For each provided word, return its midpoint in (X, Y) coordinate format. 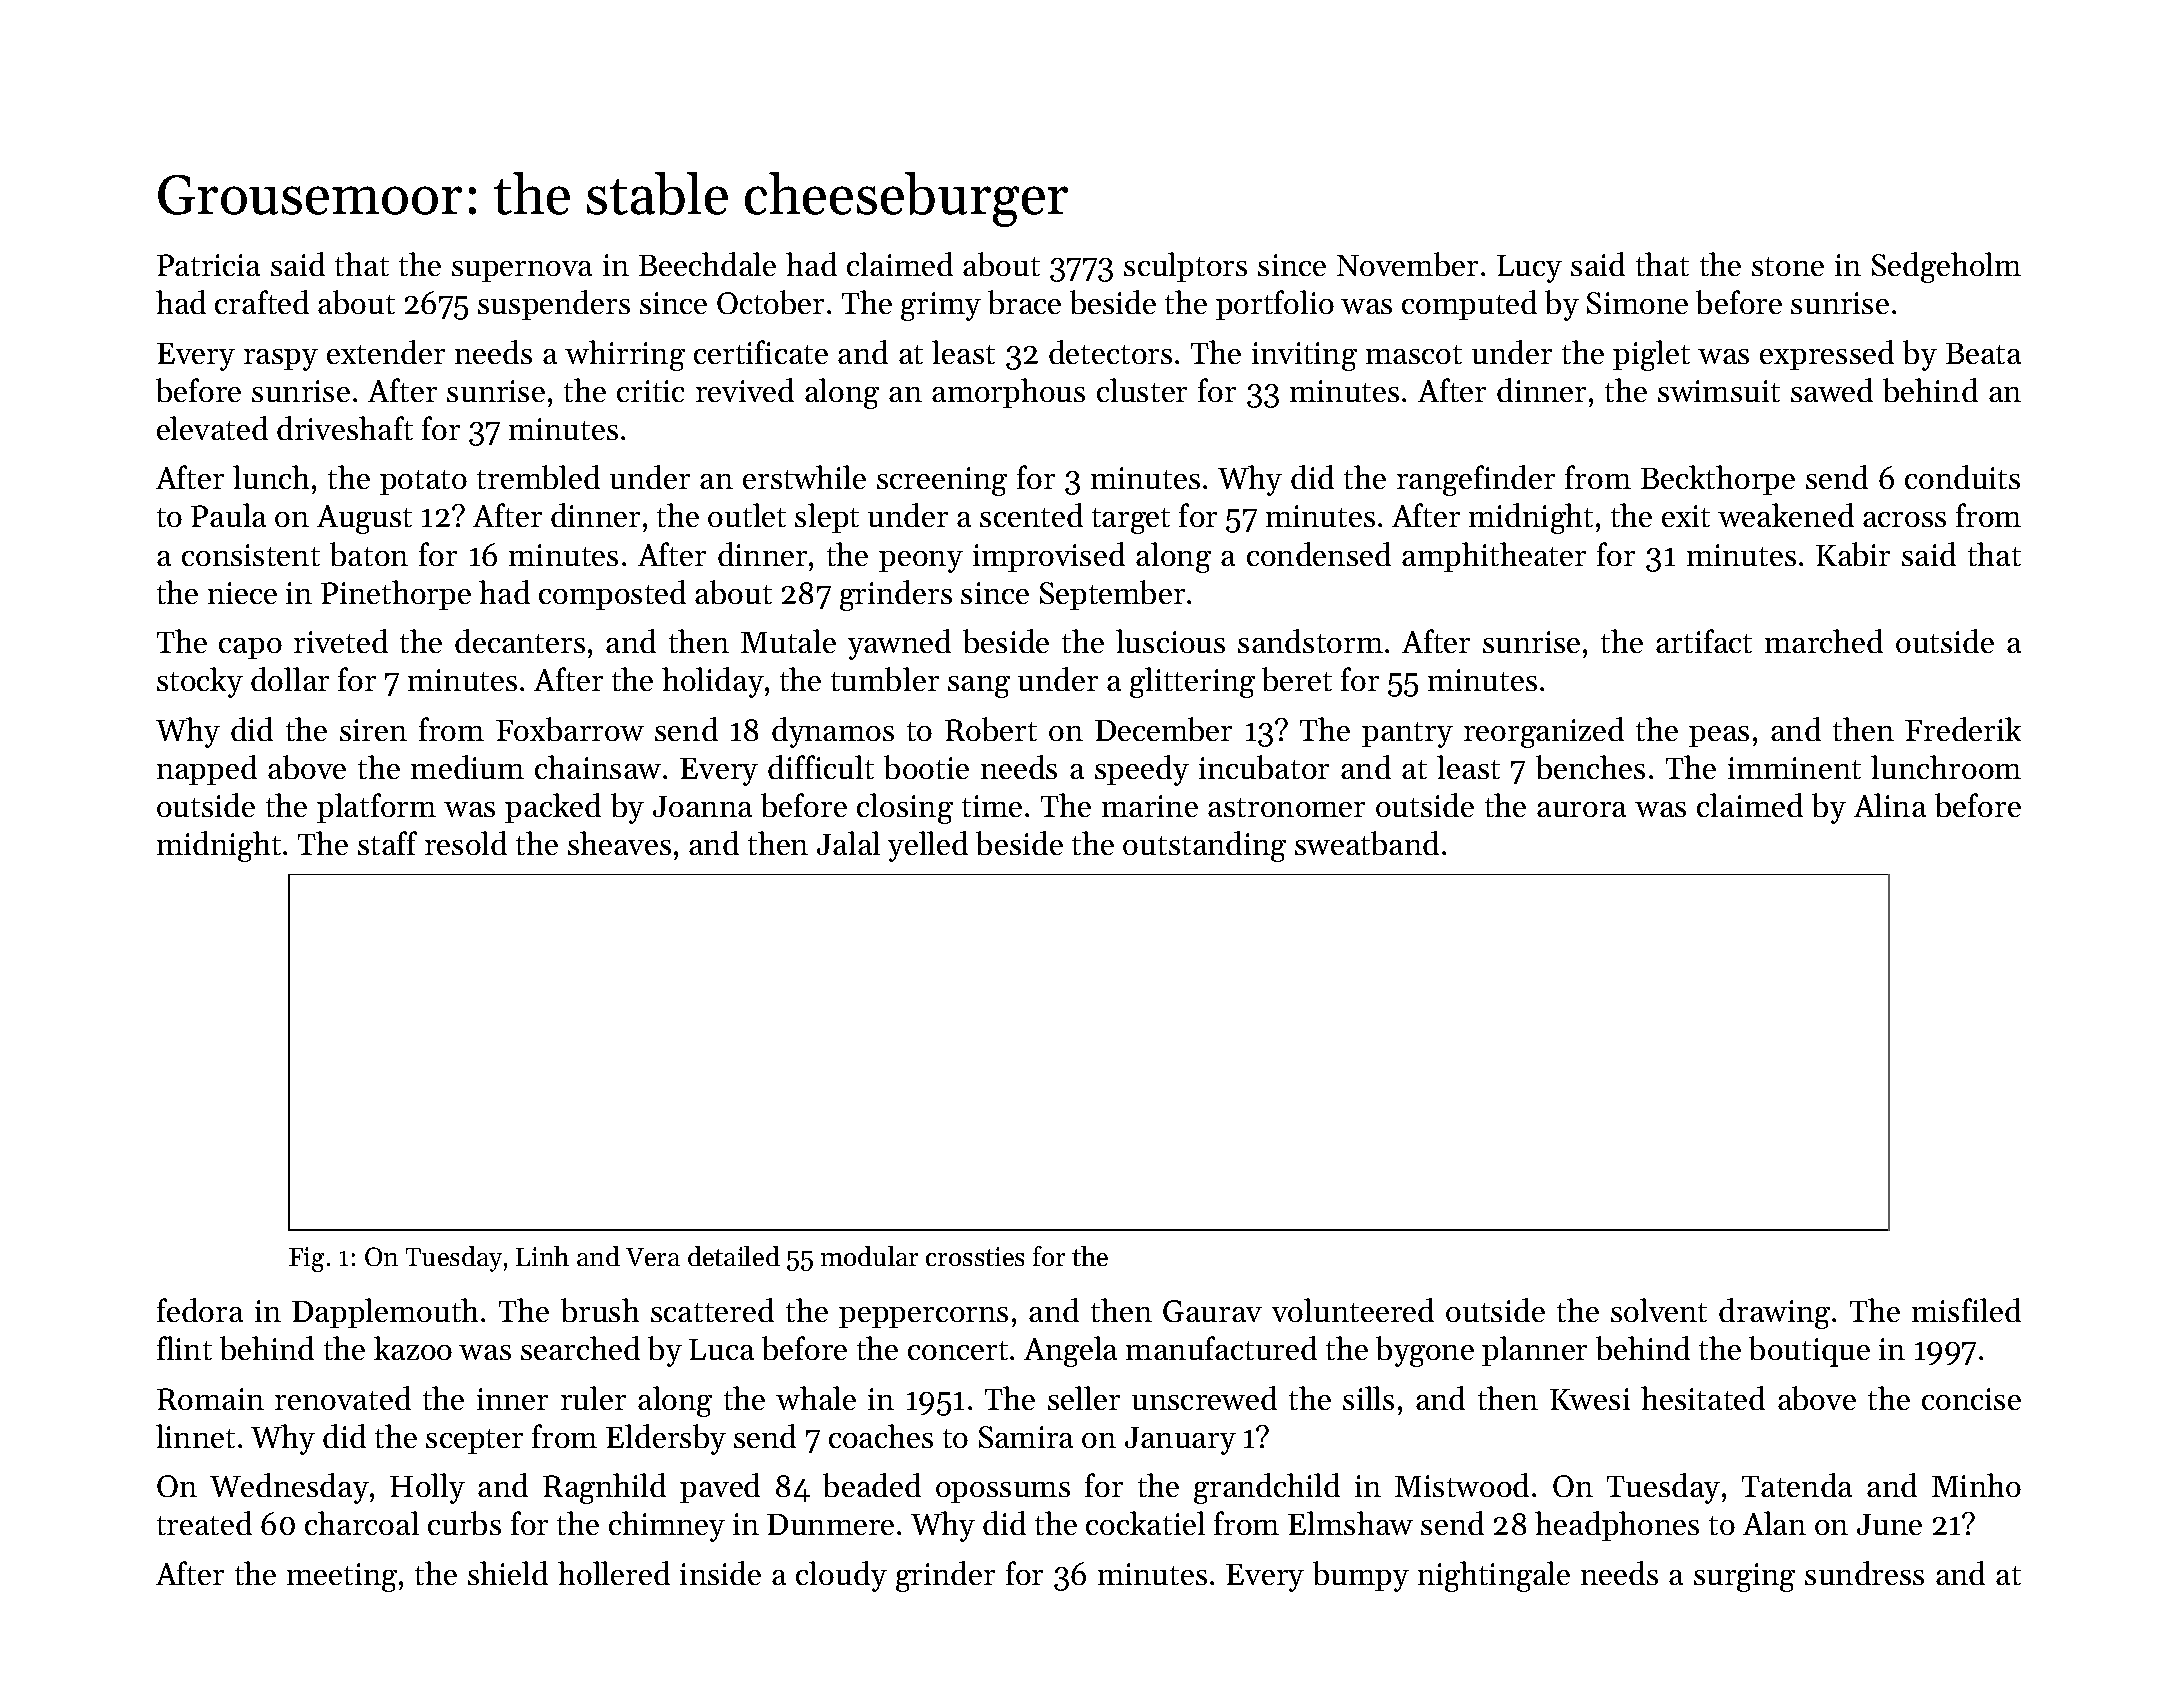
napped (207, 770)
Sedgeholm (1946, 267)
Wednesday (289, 1488)
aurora (1581, 809)
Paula (228, 515)
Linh (542, 1256)
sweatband (1367, 843)
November (1407, 264)
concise (1971, 1399)
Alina (1890, 805)
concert (958, 1350)
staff (387, 843)
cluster (1142, 390)
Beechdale (707, 264)
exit (1686, 516)
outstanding (1204, 846)
